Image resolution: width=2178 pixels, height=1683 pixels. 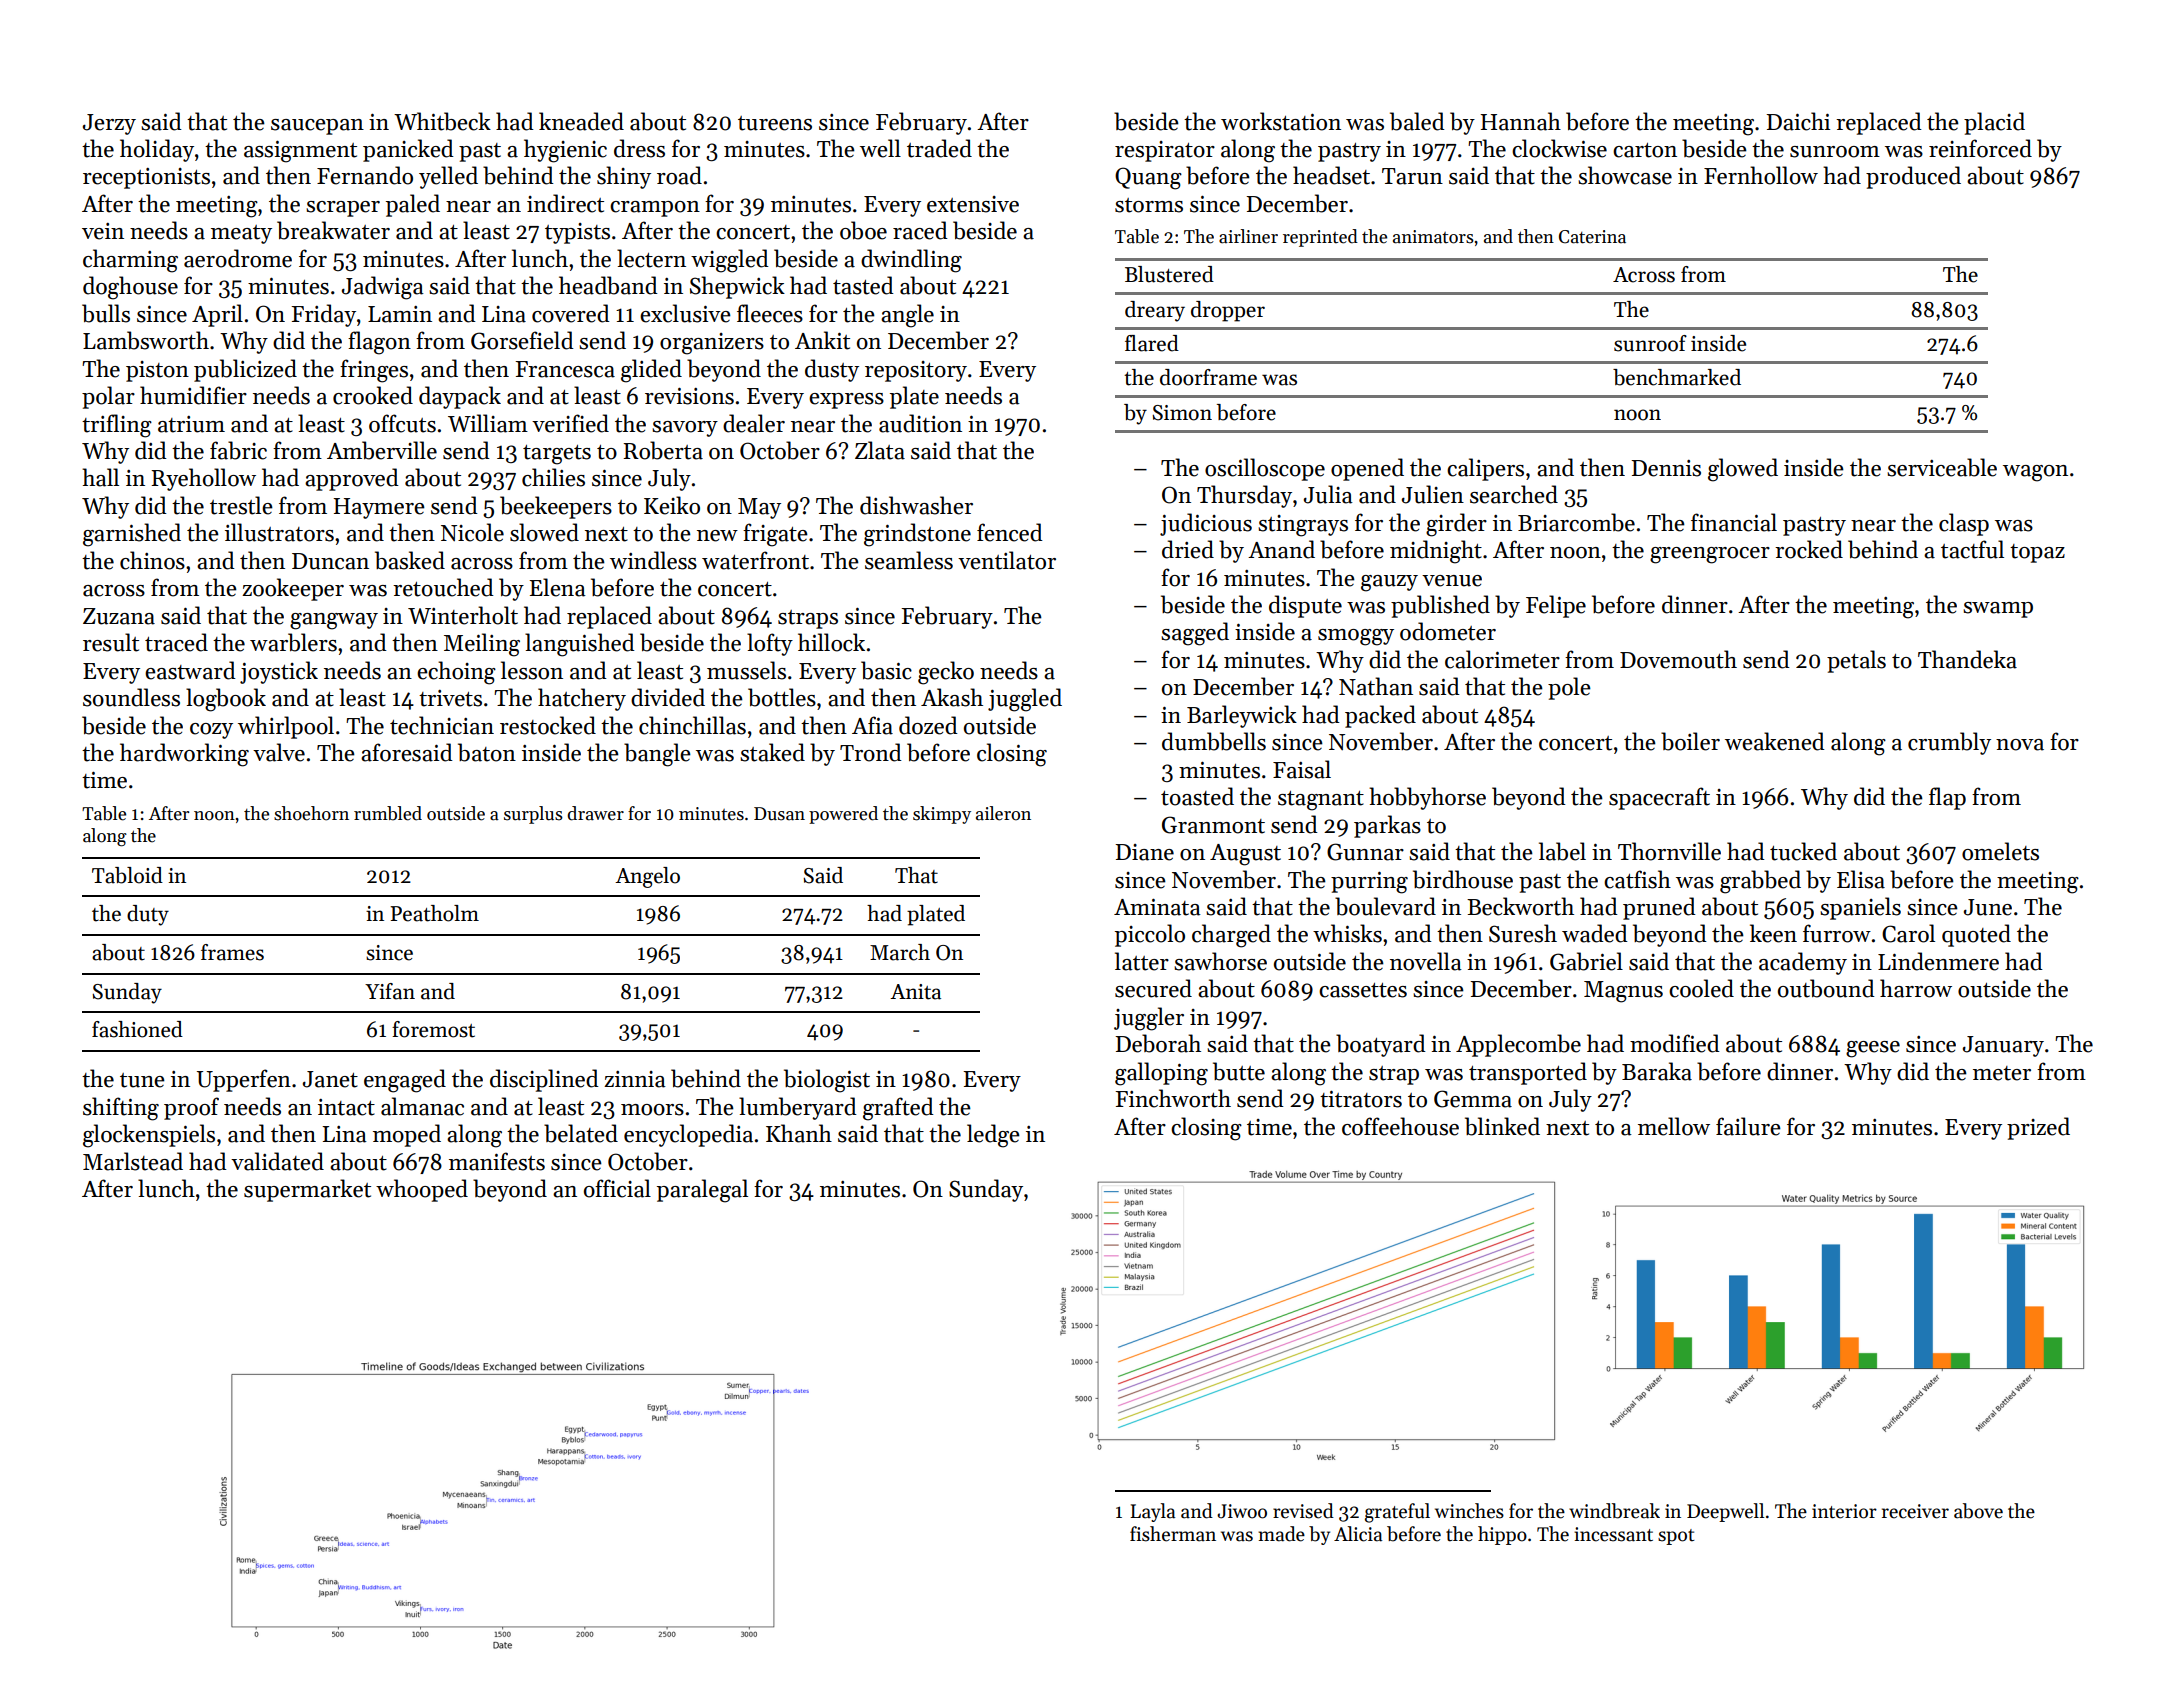 I want to click on fashioned, so click(x=137, y=1029).
